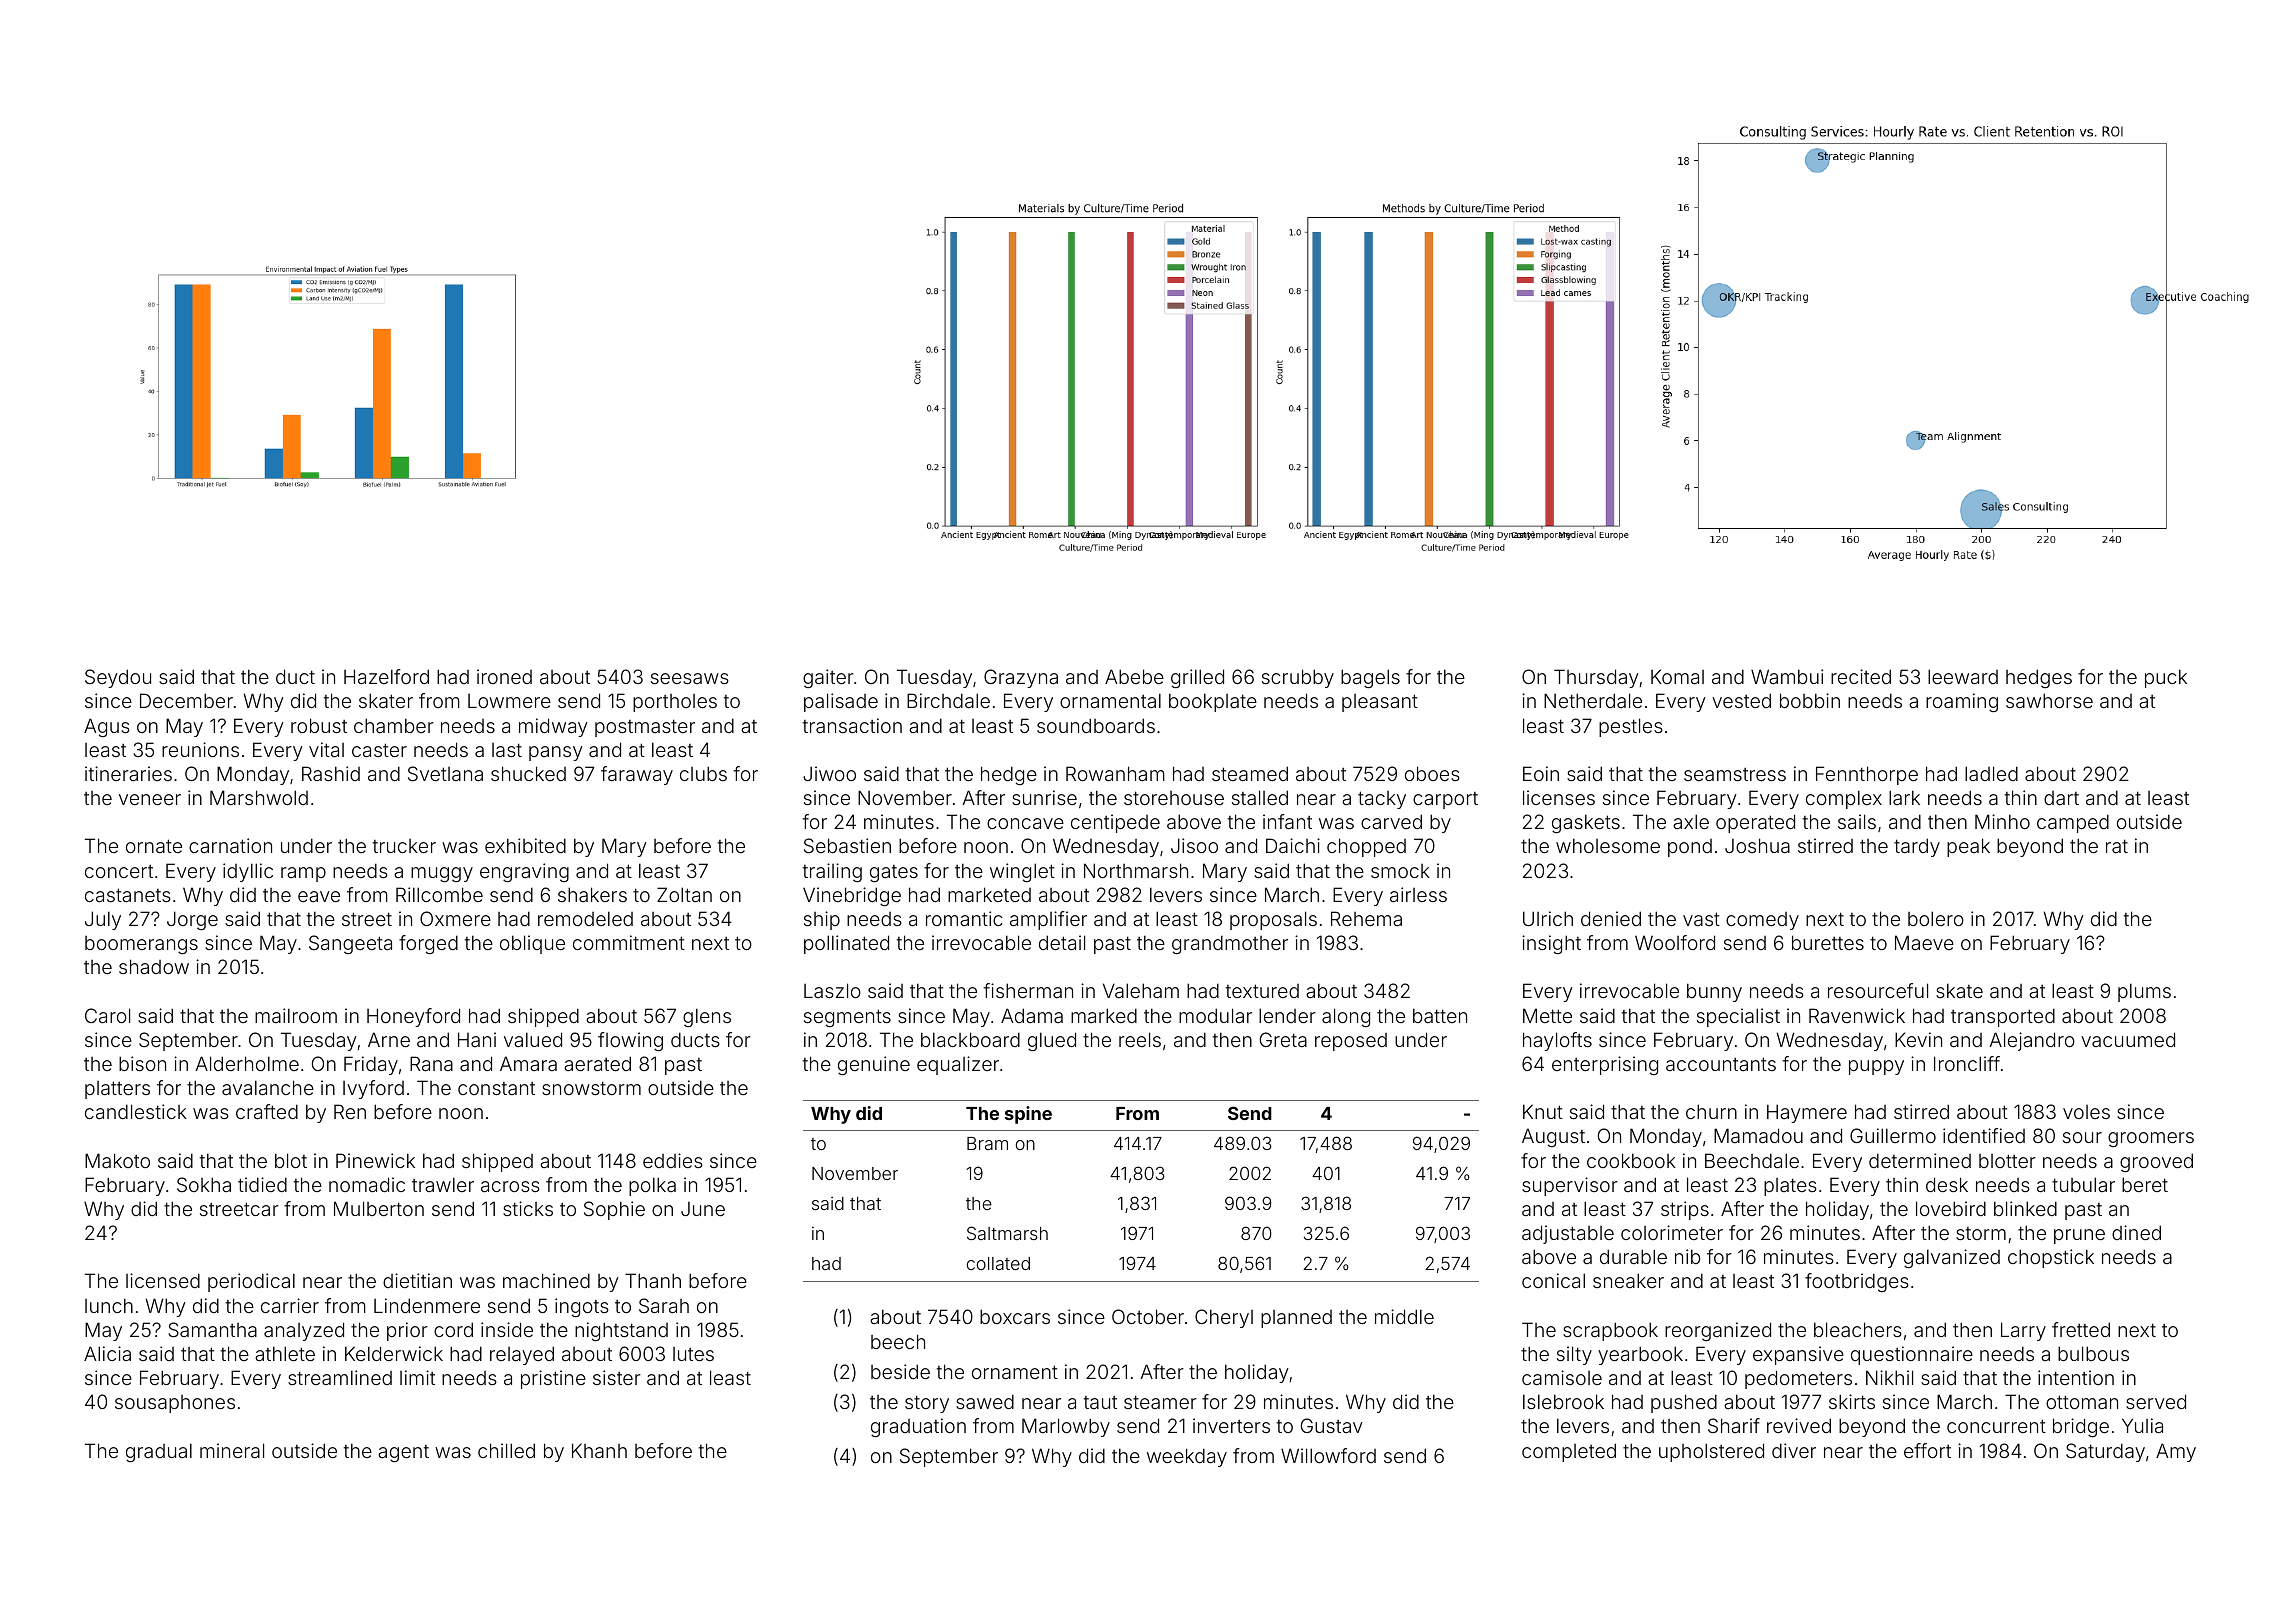  Describe the element at coordinates (128, 773) in the screenshot. I see `itineraries` at that location.
